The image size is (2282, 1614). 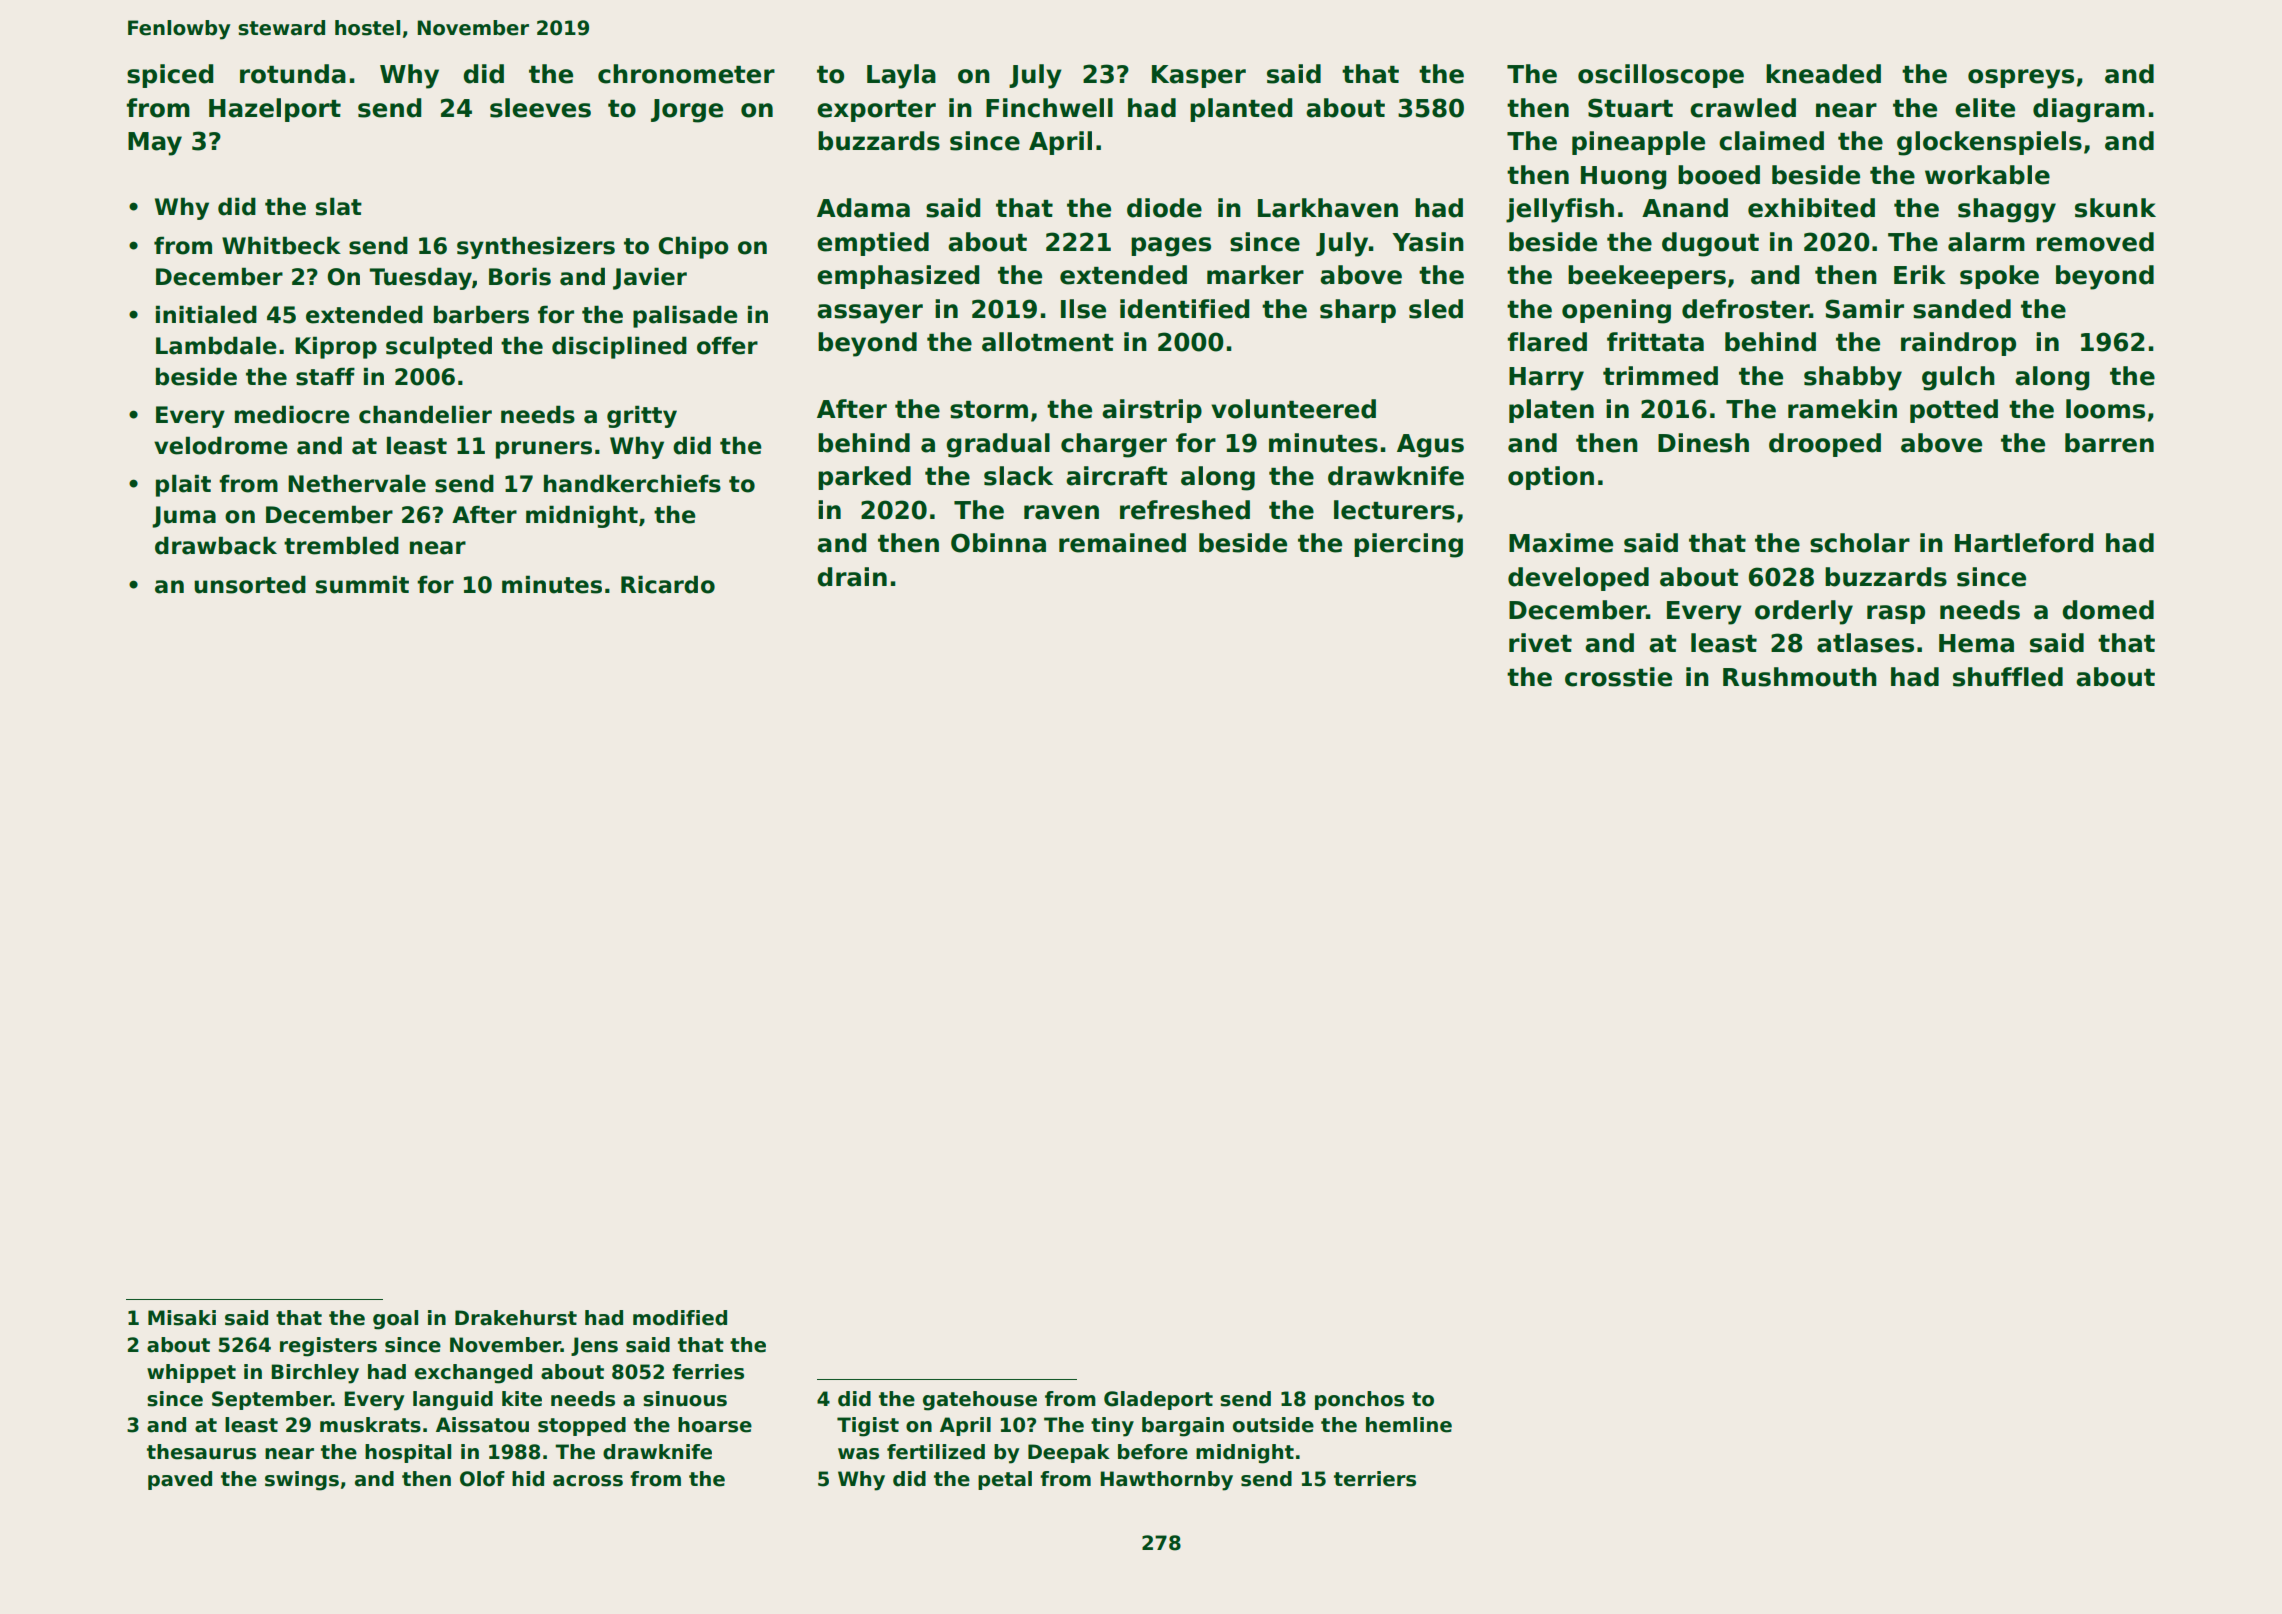 What do you see at coordinates (1800, 677) in the image?
I see `Rushmouth` at bounding box center [1800, 677].
